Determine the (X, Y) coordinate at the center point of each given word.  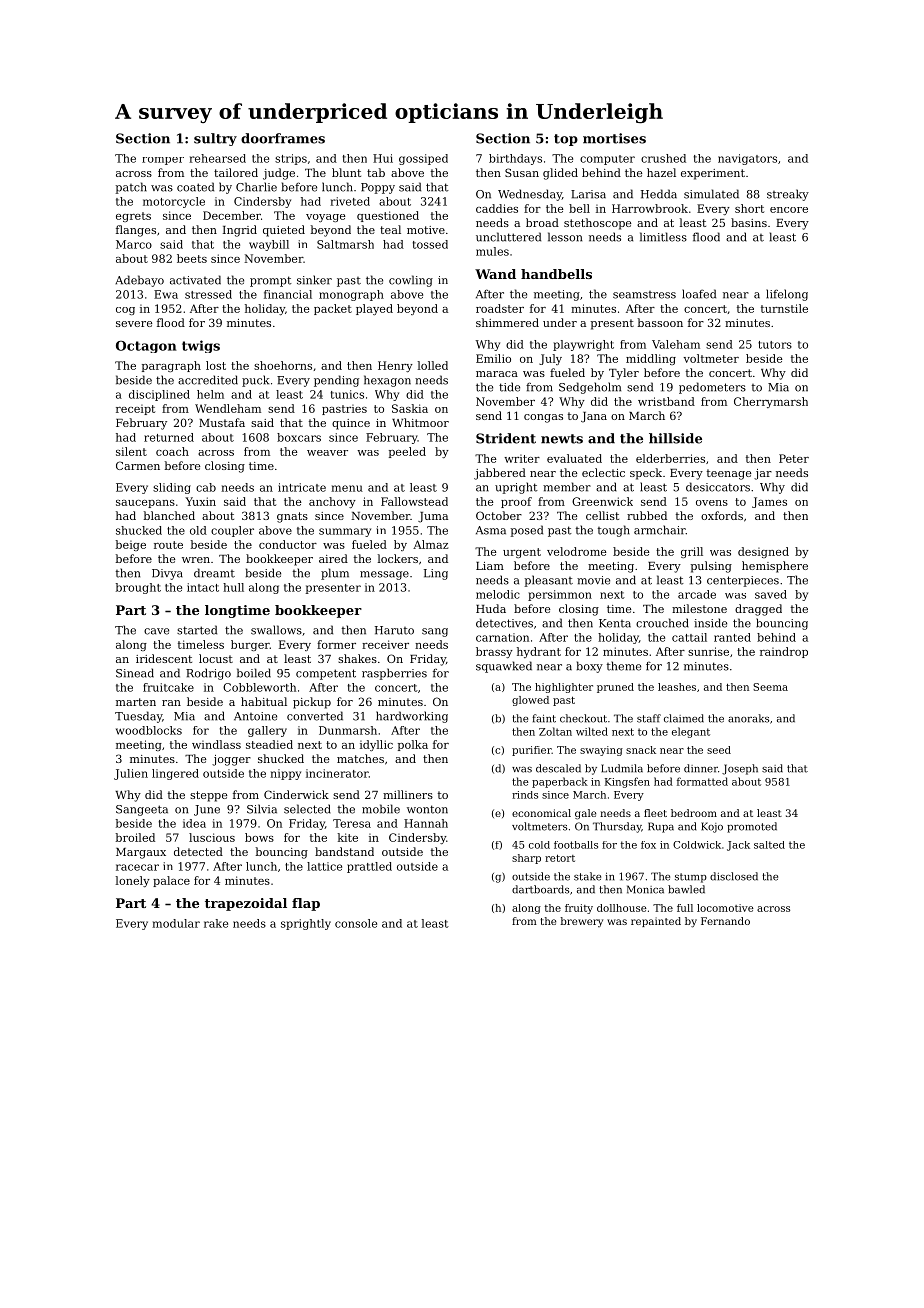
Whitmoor (420, 422)
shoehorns (283, 365)
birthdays (515, 159)
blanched (169, 515)
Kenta (615, 623)
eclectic (603, 472)
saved (771, 594)
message (384, 575)
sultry (215, 139)
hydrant (539, 652)
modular (176, 923)
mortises (614, 138)
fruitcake (168, 687)
